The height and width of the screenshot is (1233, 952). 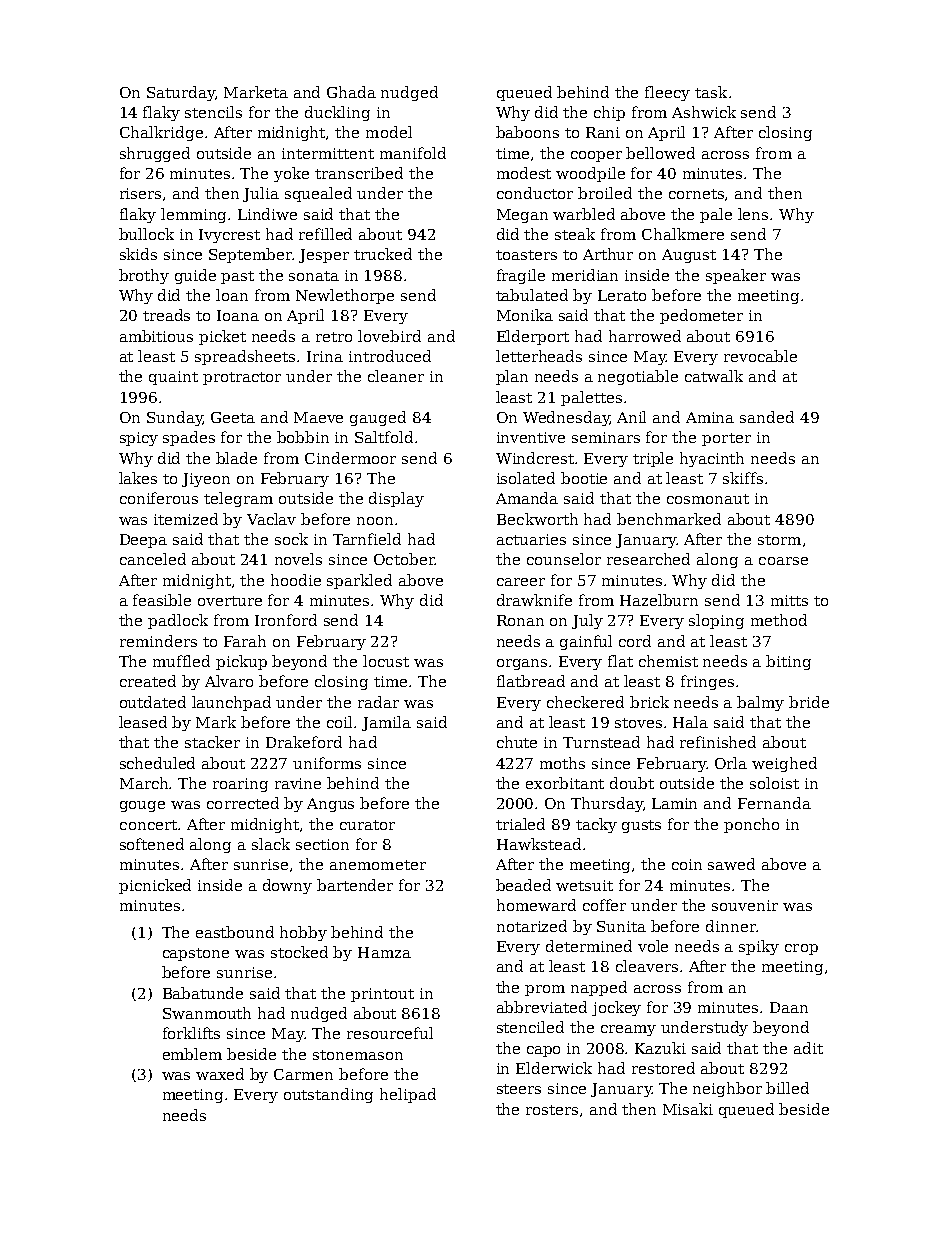 I want to click on spicy, so click(x=139, y=439).
